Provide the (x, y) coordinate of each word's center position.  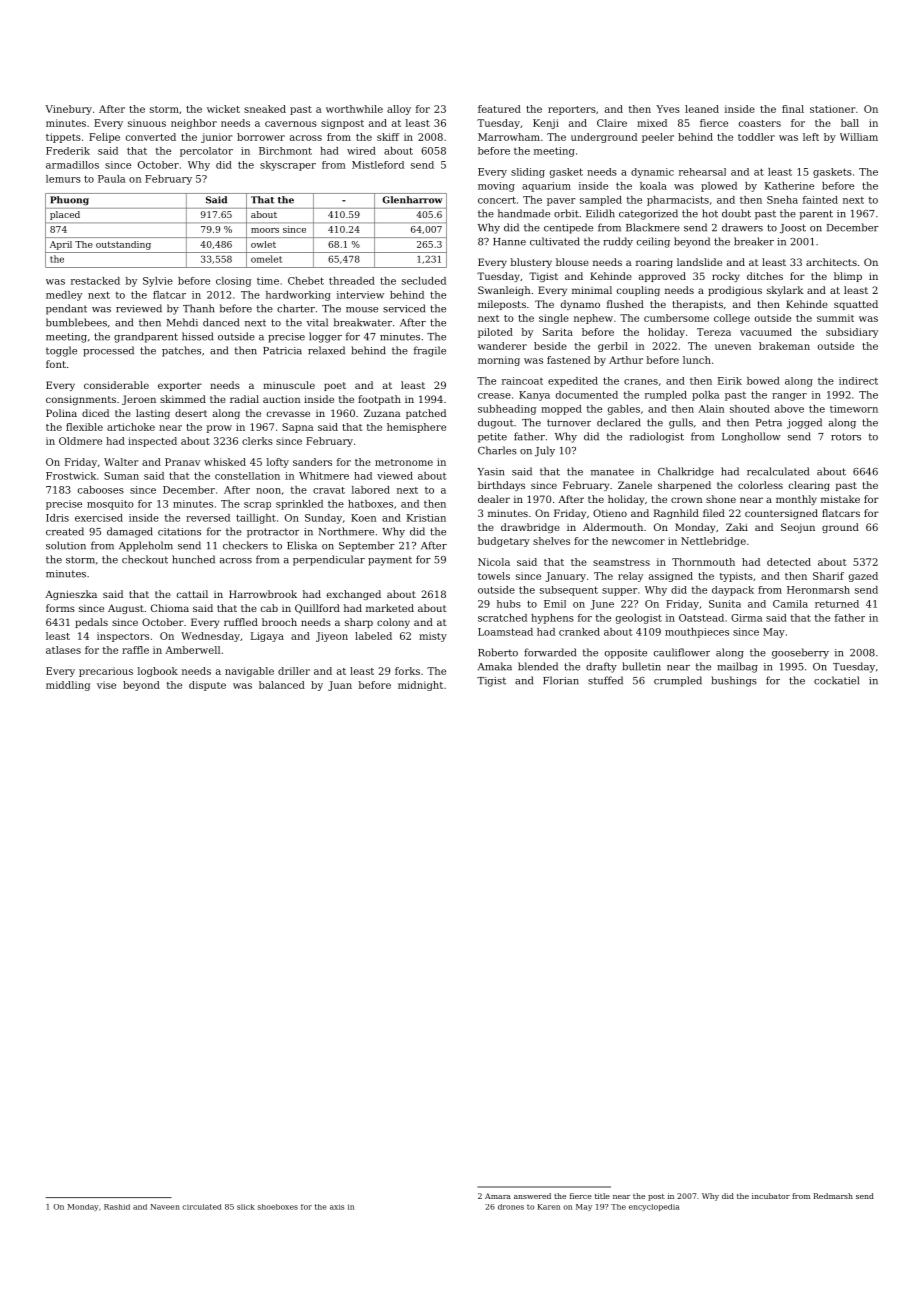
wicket (223, 109)
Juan (340, 686)
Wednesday (210, 637)
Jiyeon (332, 637)
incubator (771, 1196)
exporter (180, 386)
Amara (498, 1196)
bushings (734, 681)
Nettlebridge (713, 542)
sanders (312, 462)
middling (68, 686)
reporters (572, 110)
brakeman (784, 346)
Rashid (117, 1207)
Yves (668, 109)
